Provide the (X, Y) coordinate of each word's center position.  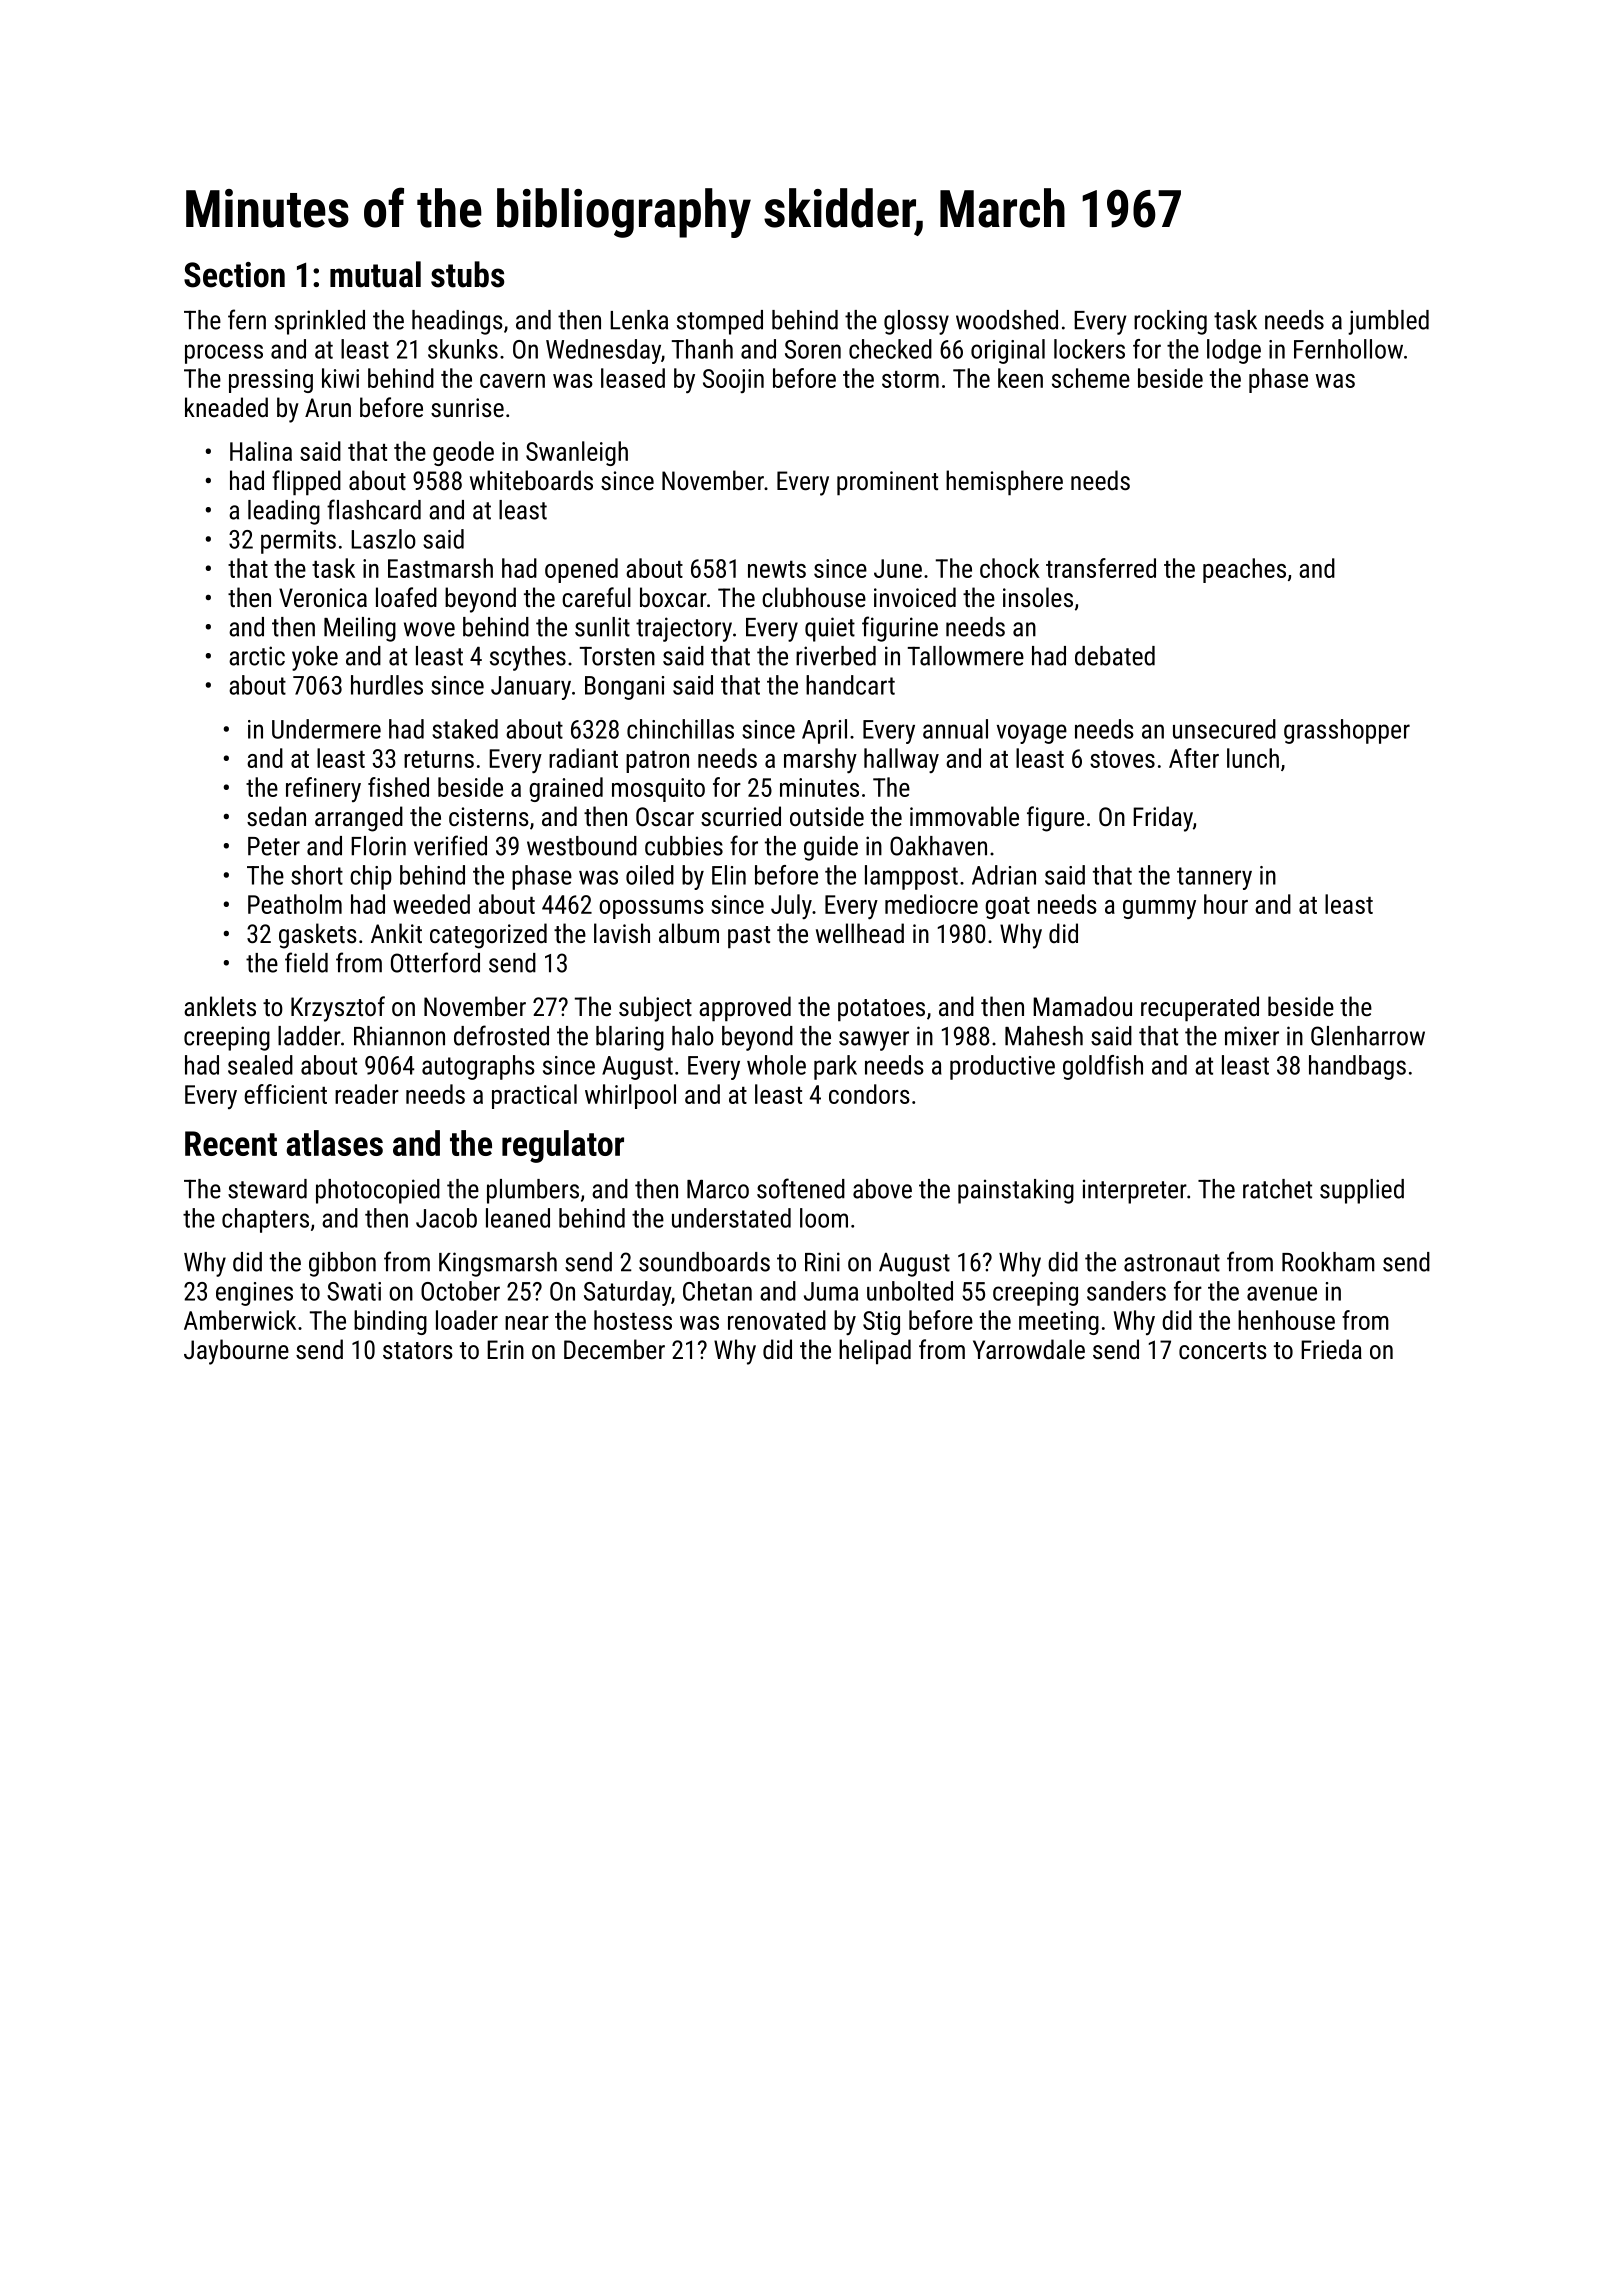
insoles (1038, 597)
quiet (830, 629)
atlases (334, 1143)
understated (731, 1218)
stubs (467, 274)
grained (566, 789)
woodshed (1007, 320)
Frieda (1331, 1349)
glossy (916, 322)
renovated (777, 1320)
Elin (729, 875)
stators (418, 1350)
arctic (257, 656)
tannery (1214, 878)
